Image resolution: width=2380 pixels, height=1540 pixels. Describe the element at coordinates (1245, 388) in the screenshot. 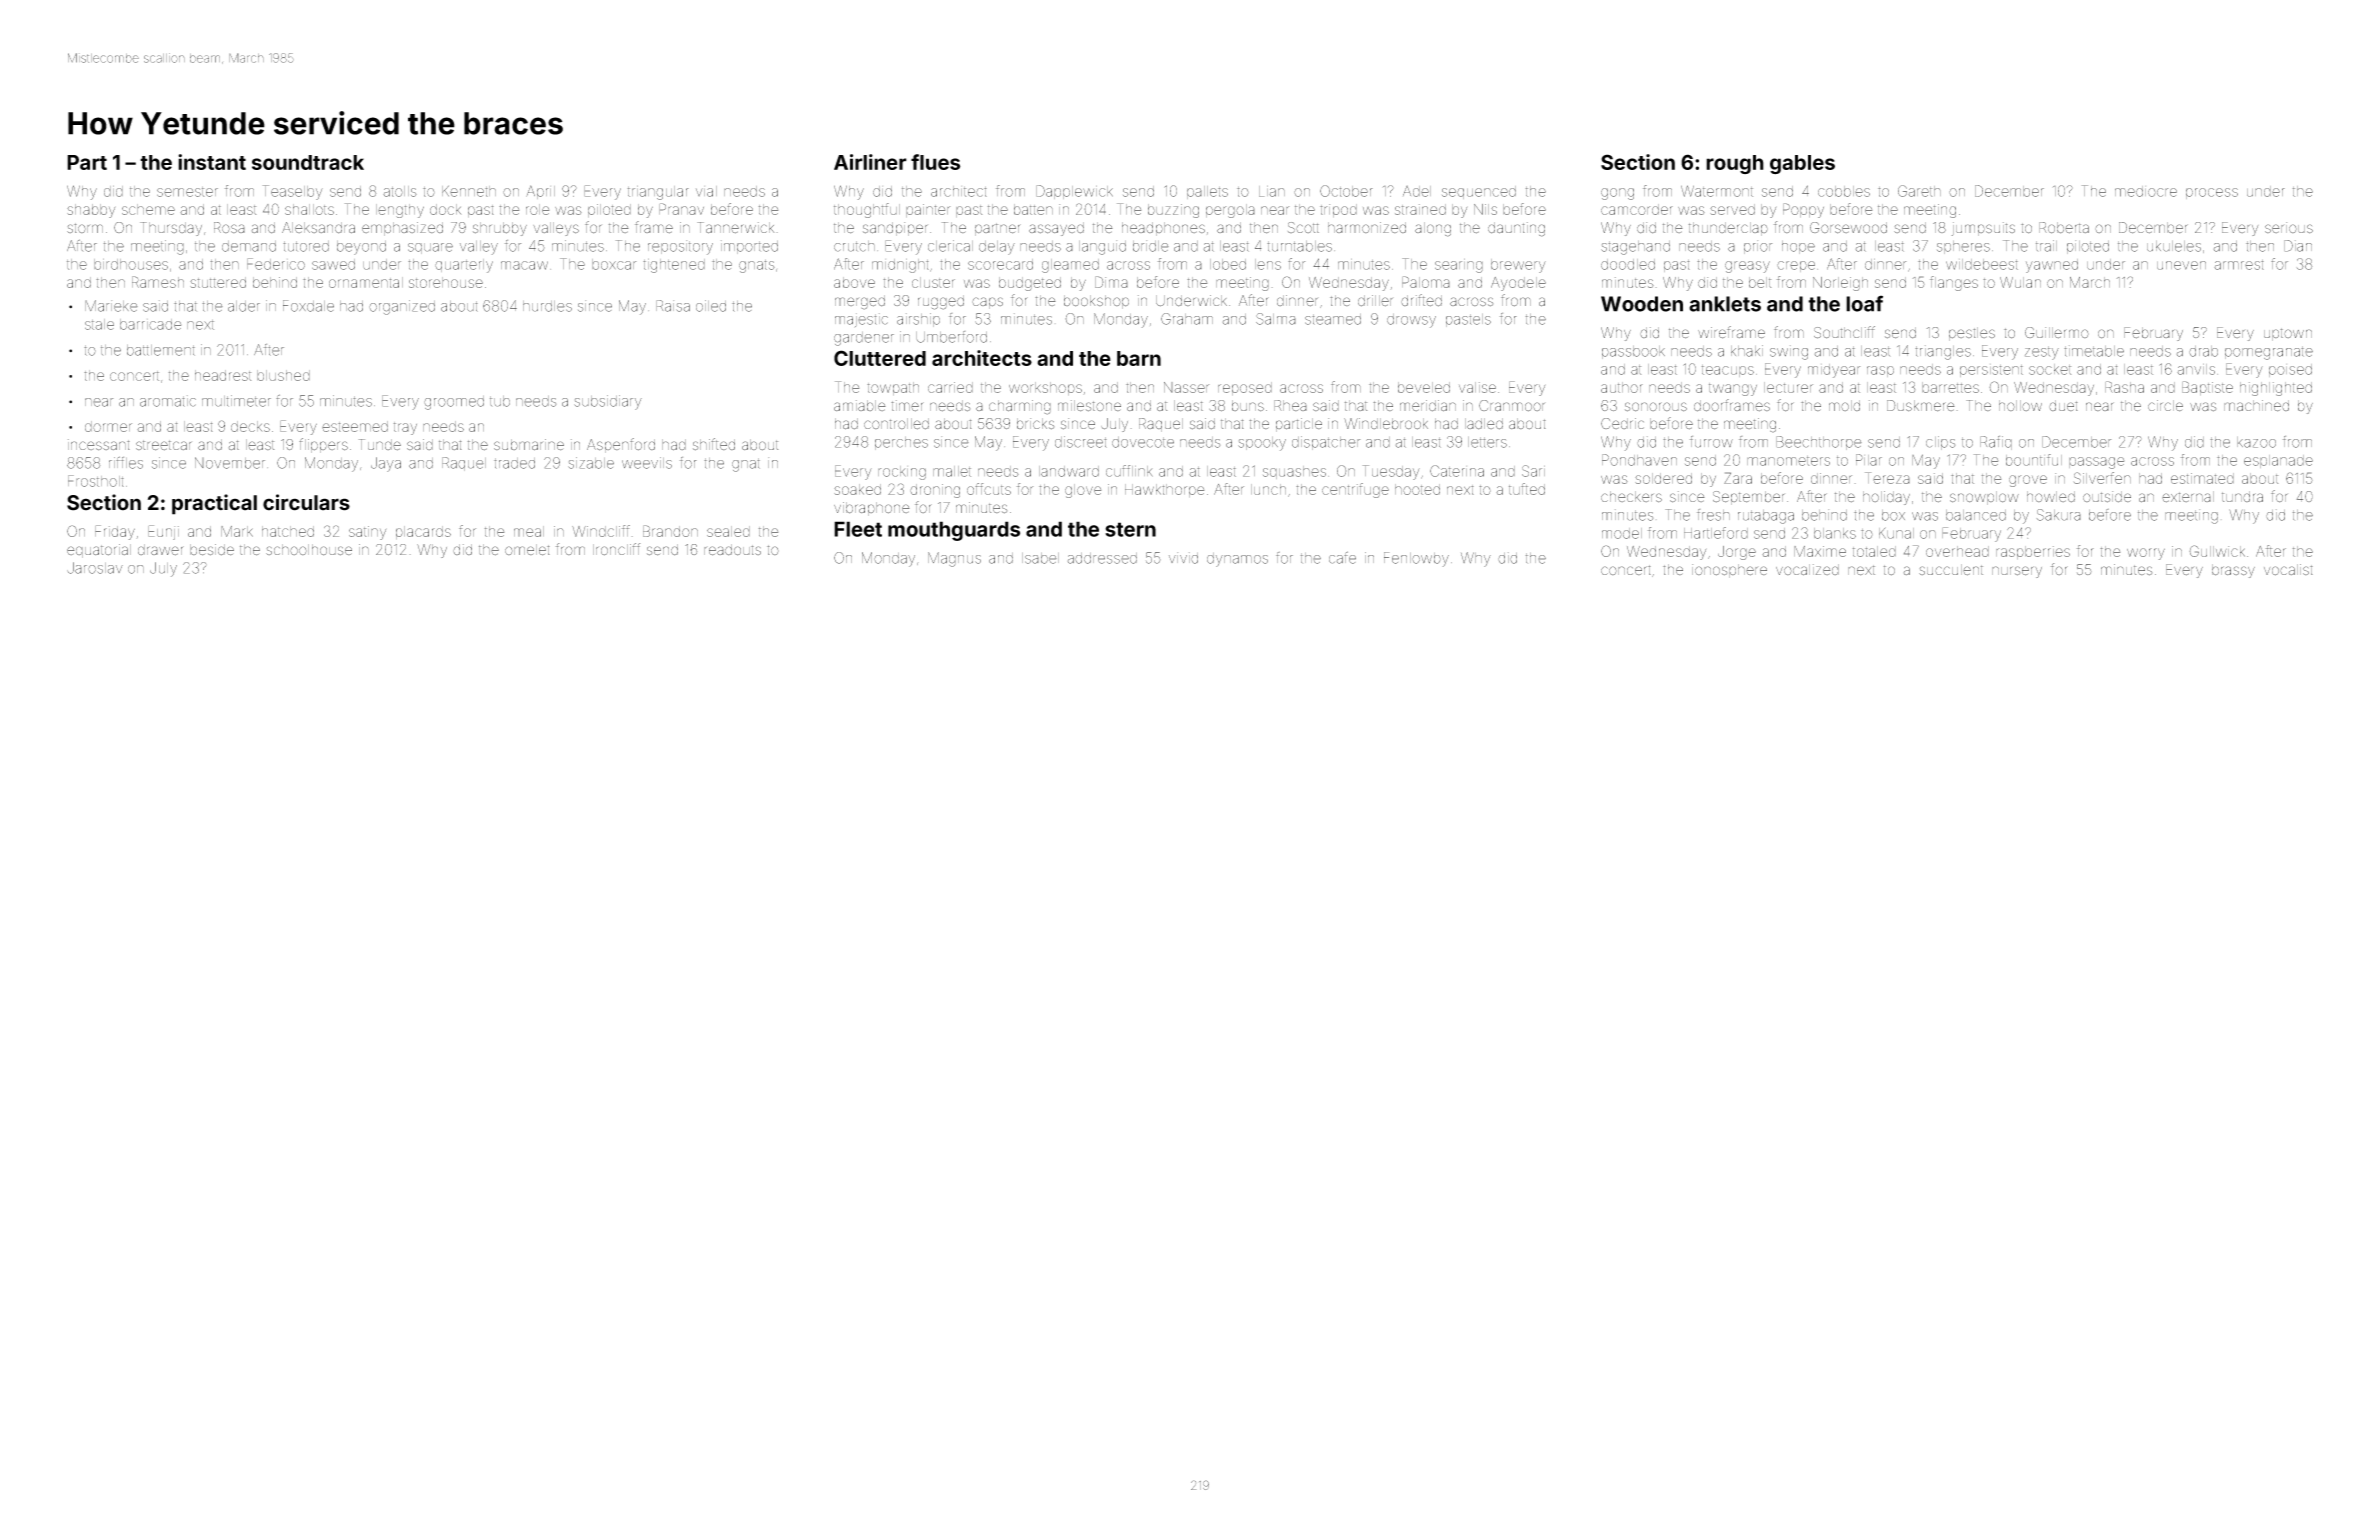

I see `reposed` at that location.
